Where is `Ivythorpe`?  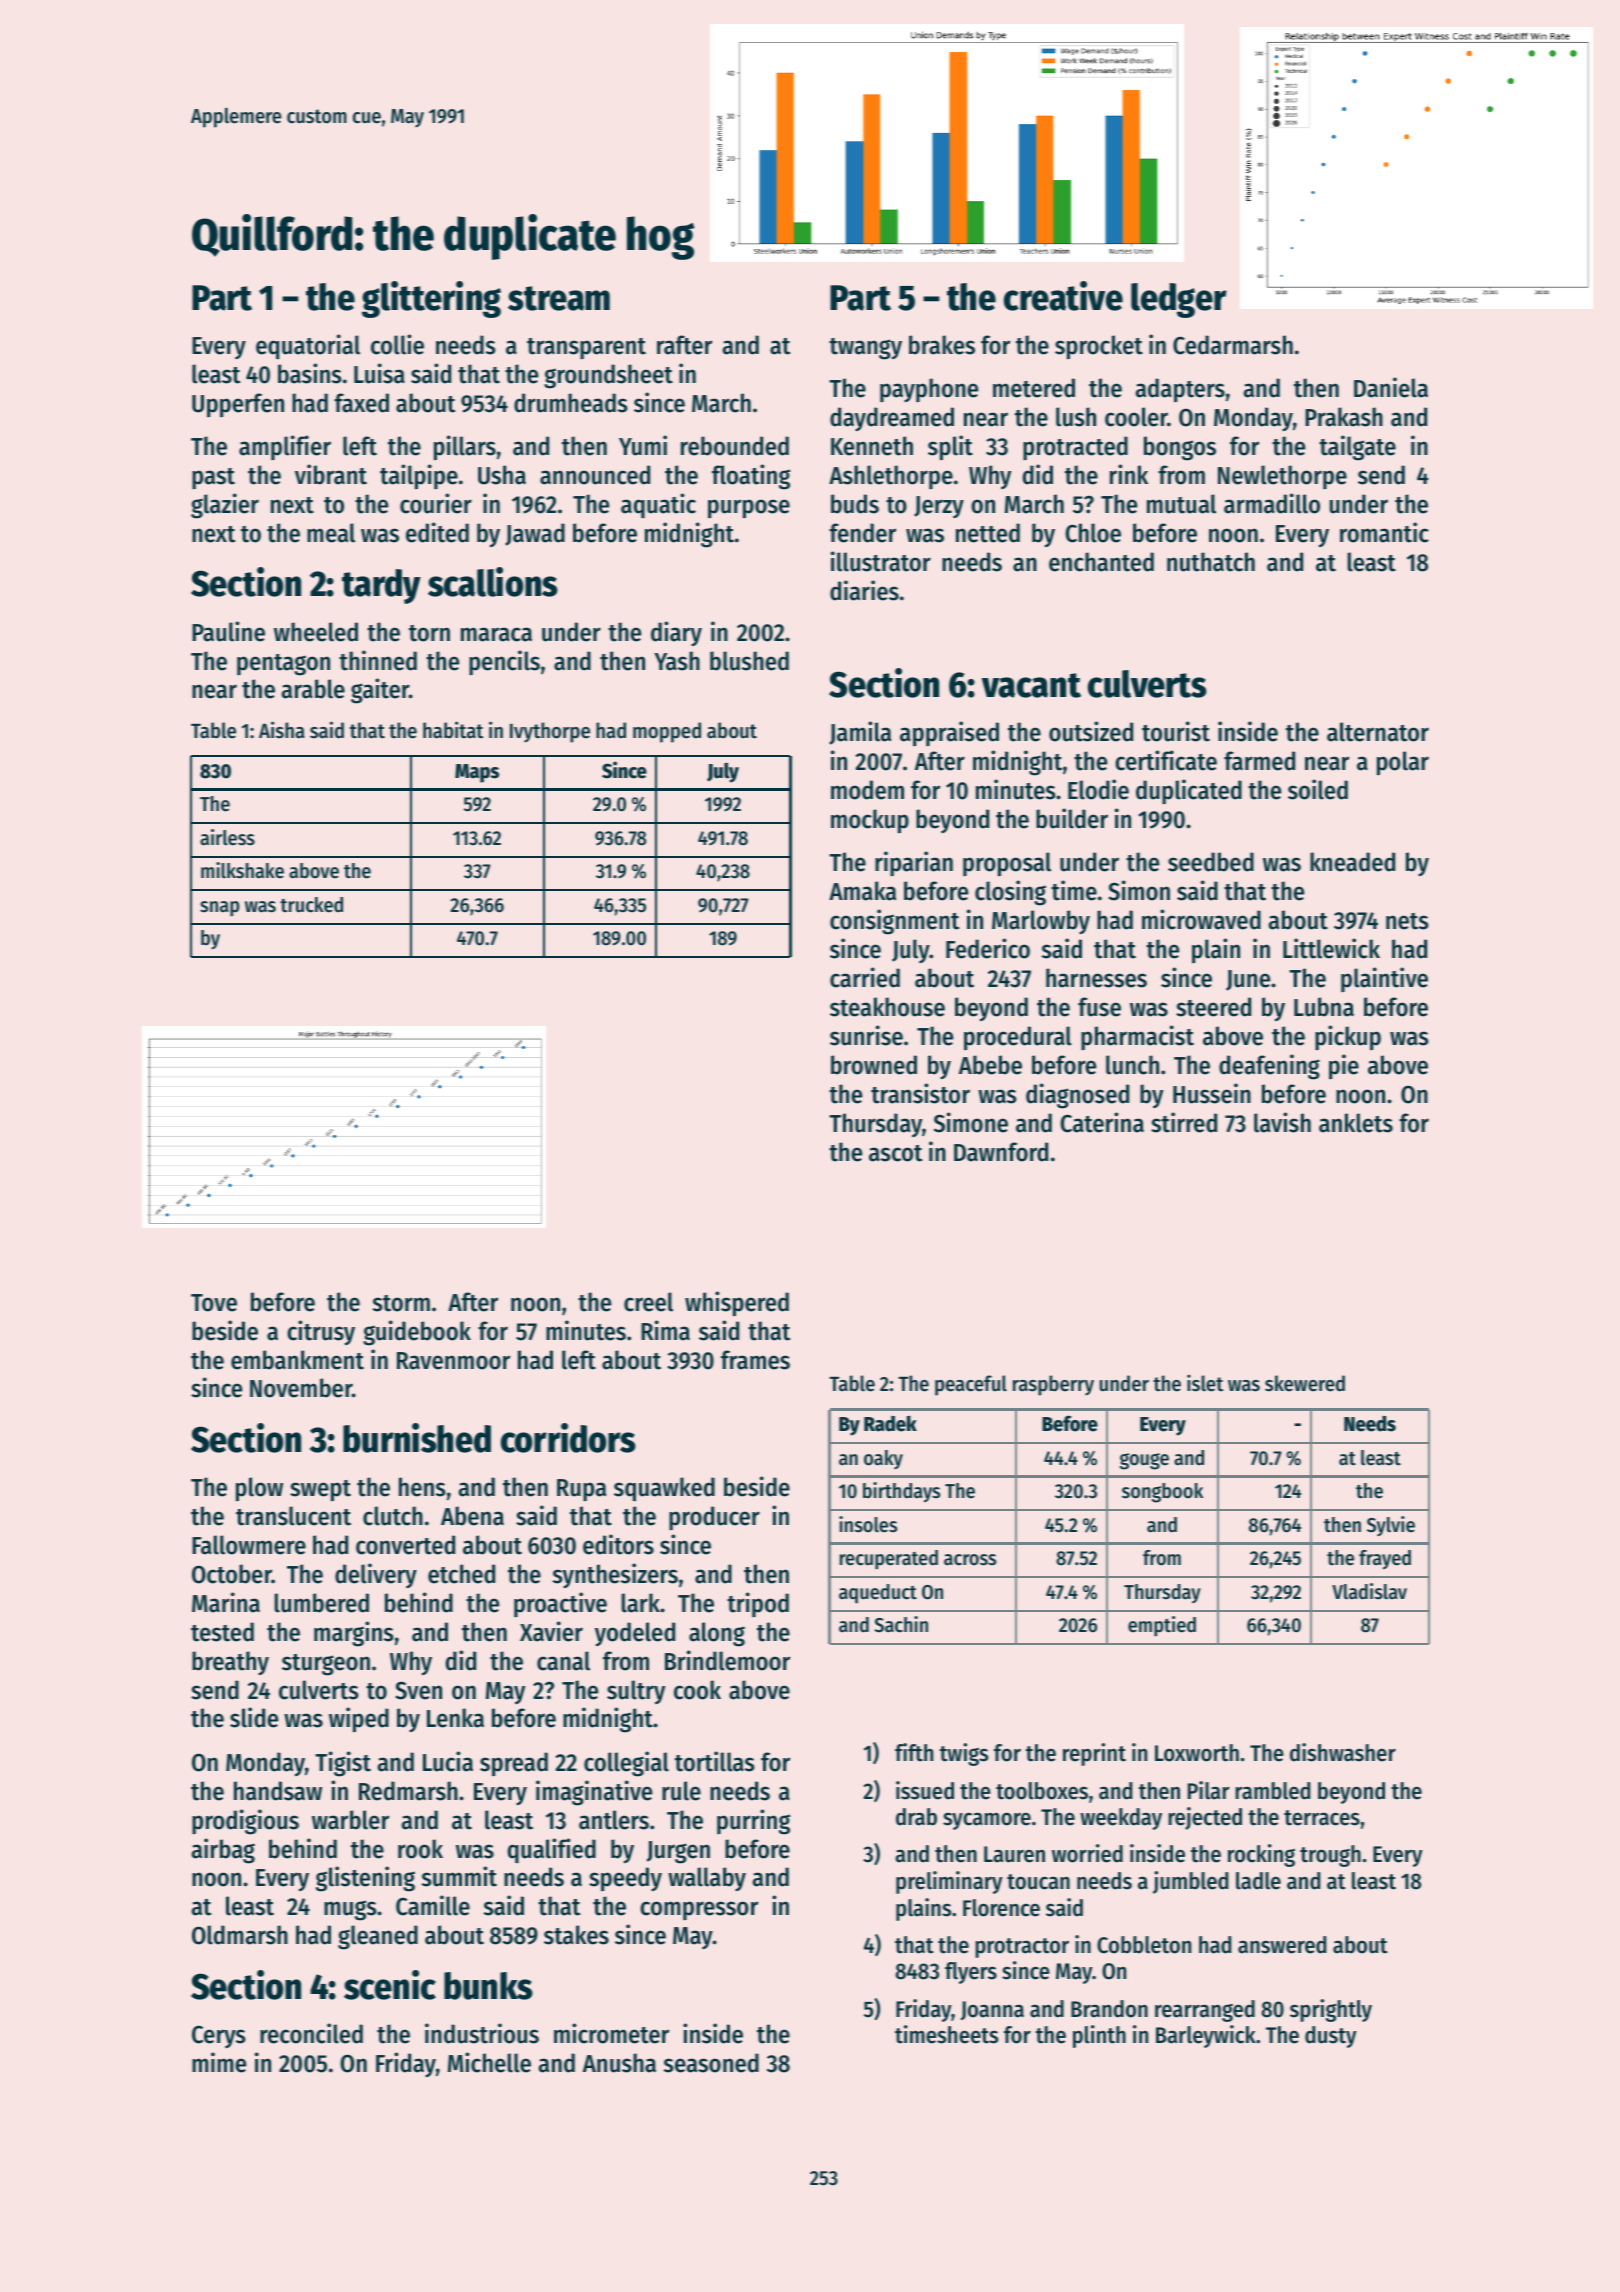
Ivythorpe is located at coordinates (550, 732).
